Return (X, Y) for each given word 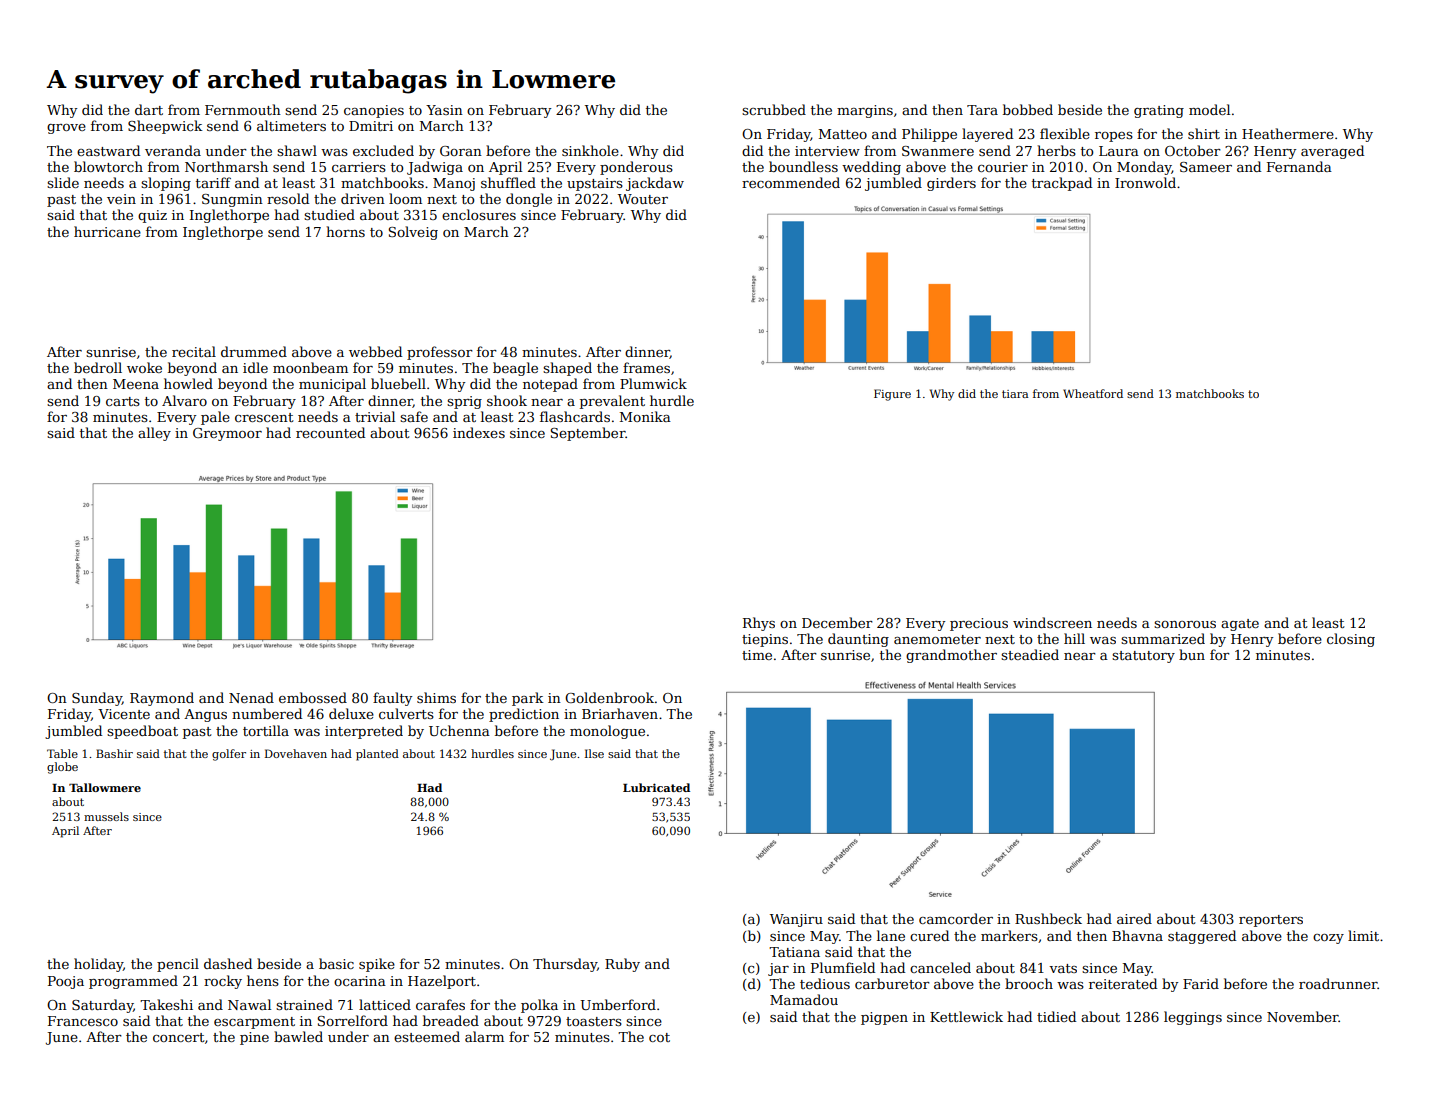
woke (144, 367)
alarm (484, 1036)
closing (1351, 640)
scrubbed (774, 109)
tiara (1015, 394)
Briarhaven (620, 713)
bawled (298, 1036)
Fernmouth (243, 109)
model (1209, 109)
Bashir (114, 753)
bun (1192, 654)
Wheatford (1093, 393)
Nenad (251, 697)
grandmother (951, 656)
